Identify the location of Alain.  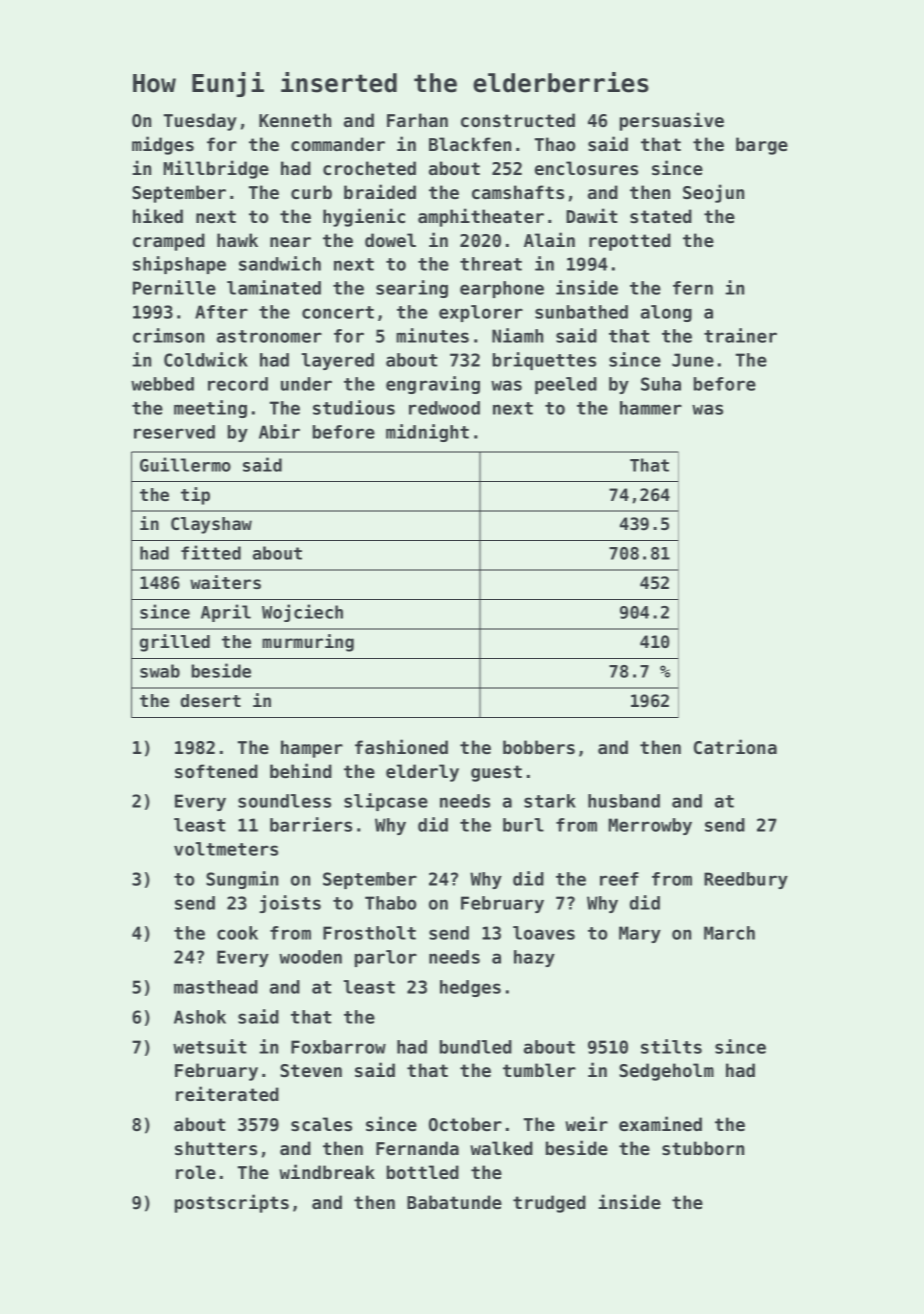
(549, 239).
